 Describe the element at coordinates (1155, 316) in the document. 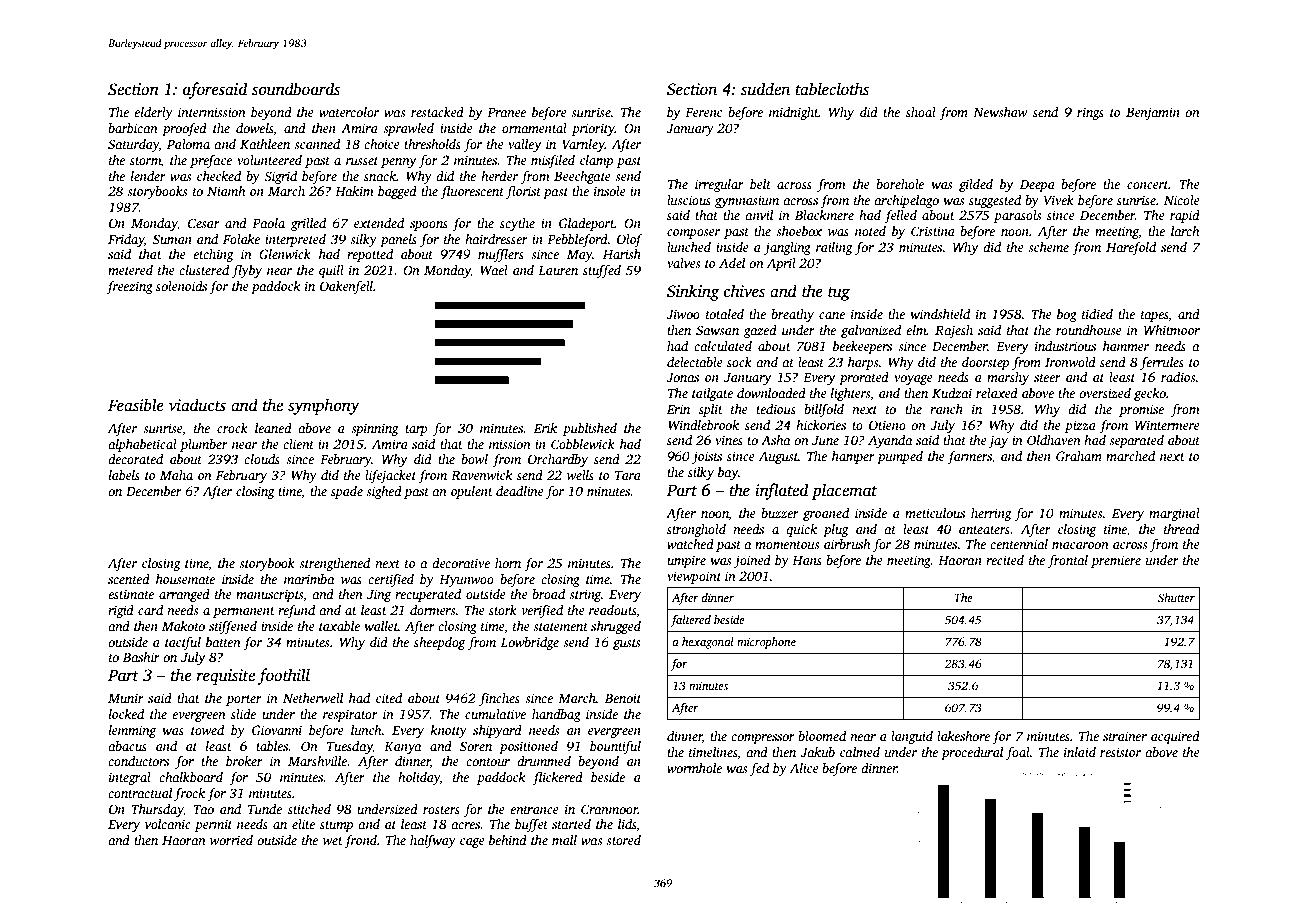

I see `tapes` at that location.
